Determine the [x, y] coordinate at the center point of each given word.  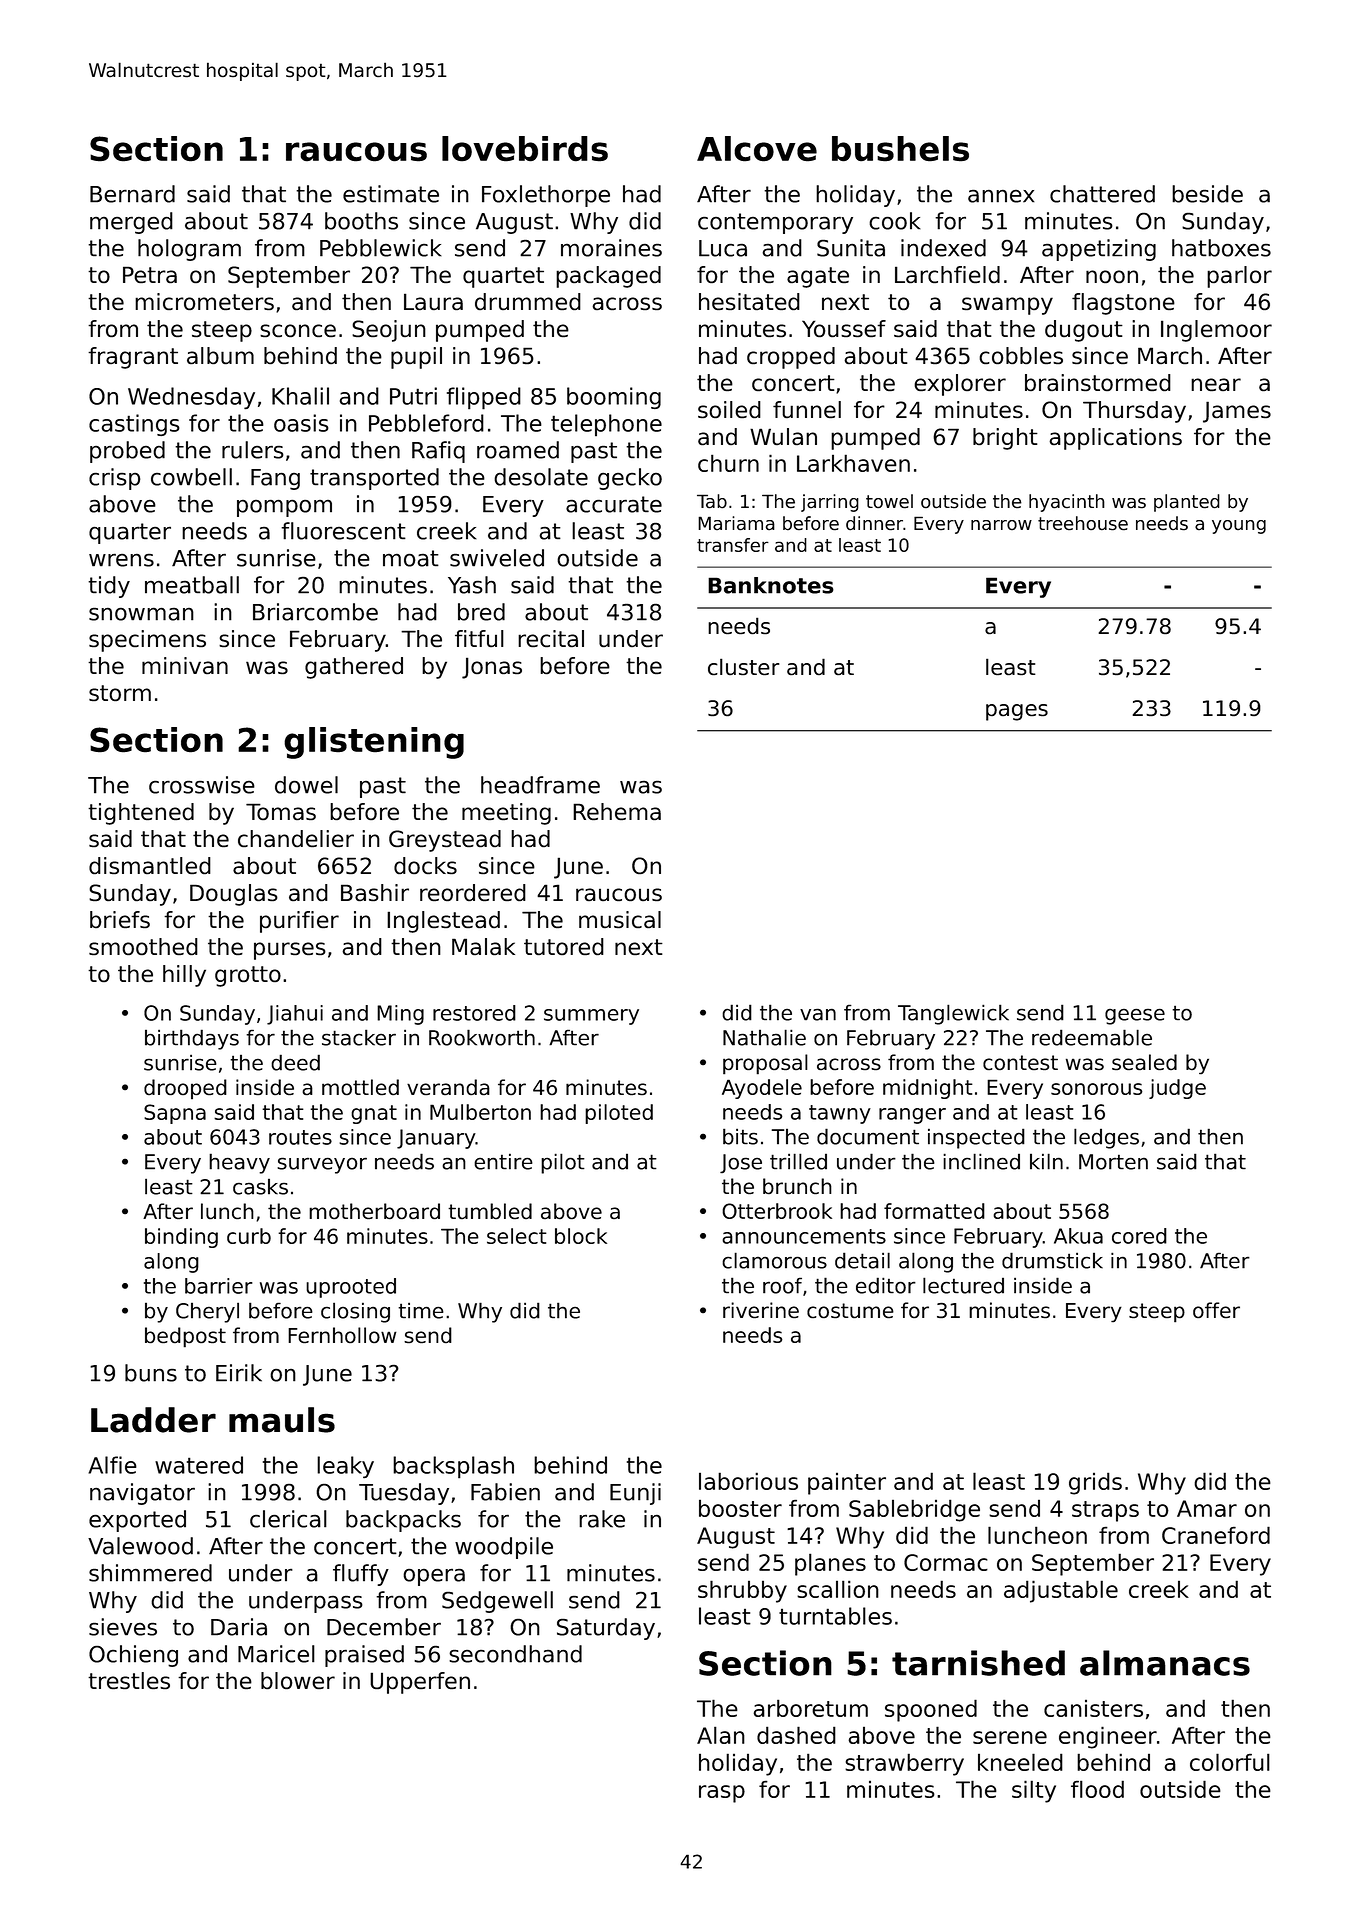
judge [1177, 1089]
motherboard [374, 1211]
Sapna [175, 1114]
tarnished [978, 1663]
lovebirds [525, 149]
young [1239, 527]
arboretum [810, 1708]
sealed [1144, 1062]
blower [298, 1680]
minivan [185, 665]
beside [1207, 194]
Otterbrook [777, 1211]
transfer [733, 545]
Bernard [132, 194]
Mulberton [480, 1112]
